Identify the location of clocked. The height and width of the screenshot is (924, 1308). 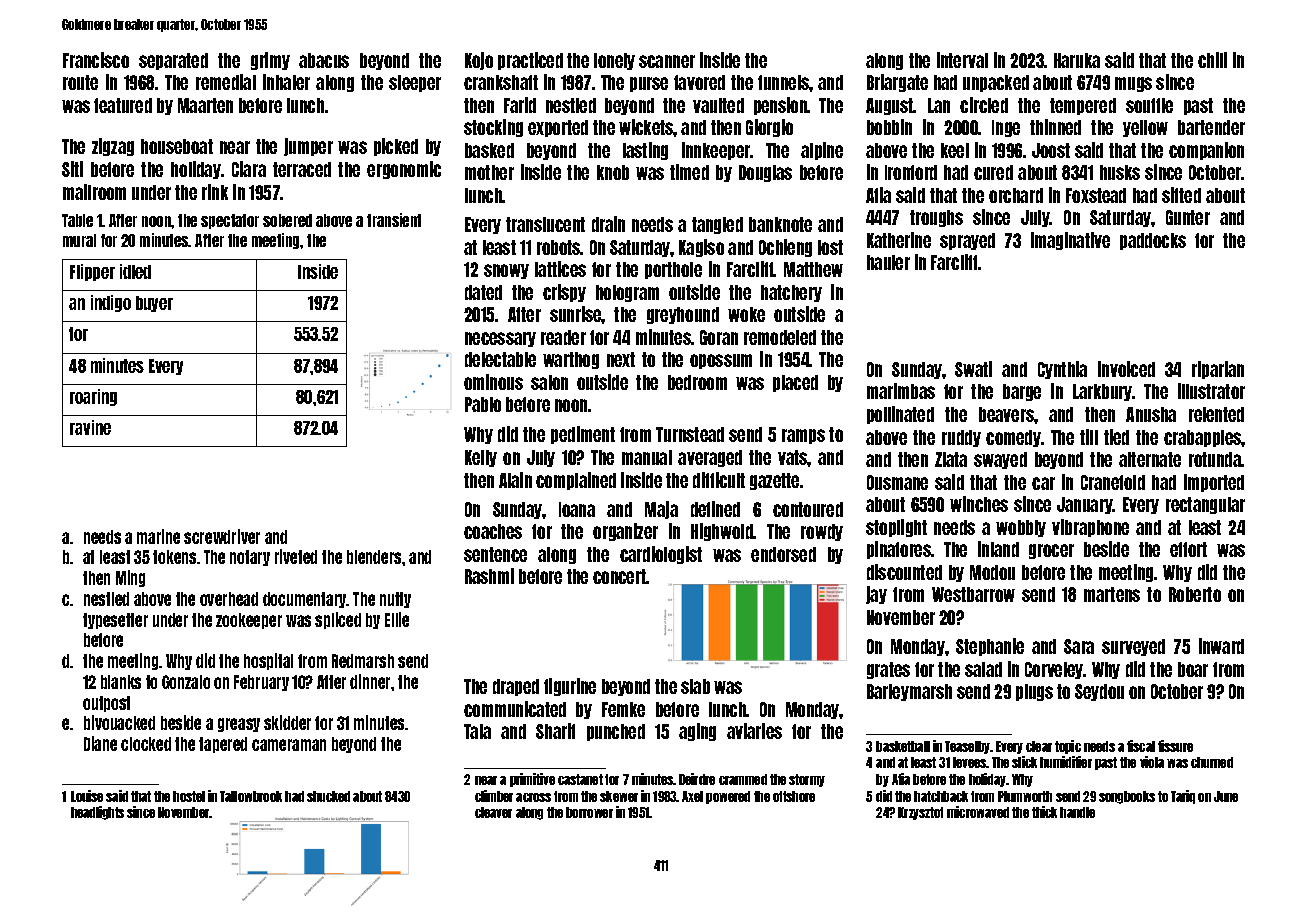
(146, 744).
